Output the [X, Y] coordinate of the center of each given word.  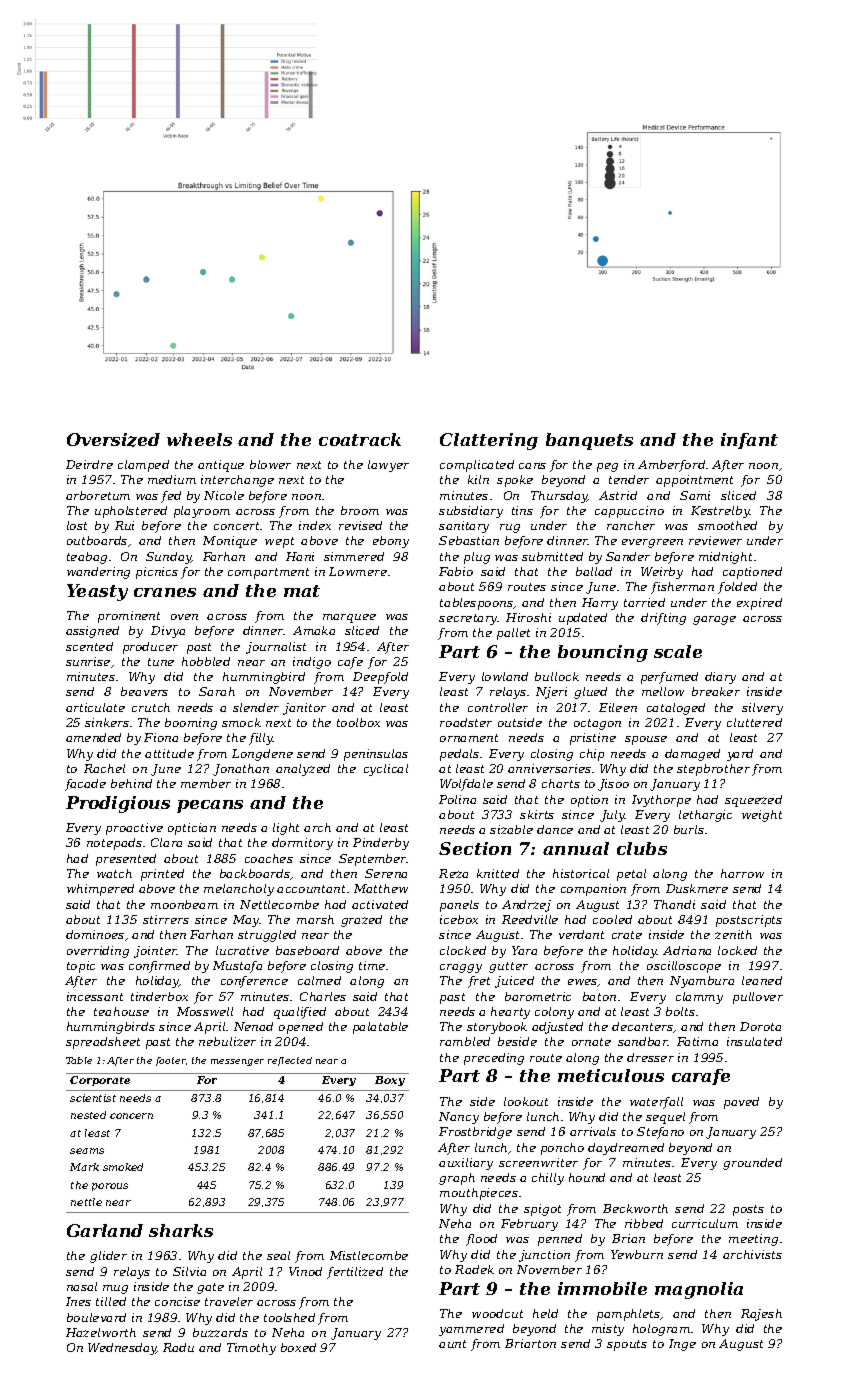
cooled [612, 919]
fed [171, 497]
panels [459, 906]
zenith [733, 934]
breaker [716, 691]
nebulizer [227, 1041]
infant [749, 441]
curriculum [705, 1223]
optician [192, 829]
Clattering [489, 441]
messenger [237, 1062]
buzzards [220, 1332]
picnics [157, 573]
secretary [468, 619]
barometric [538, 996]
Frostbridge [475, 1133]
